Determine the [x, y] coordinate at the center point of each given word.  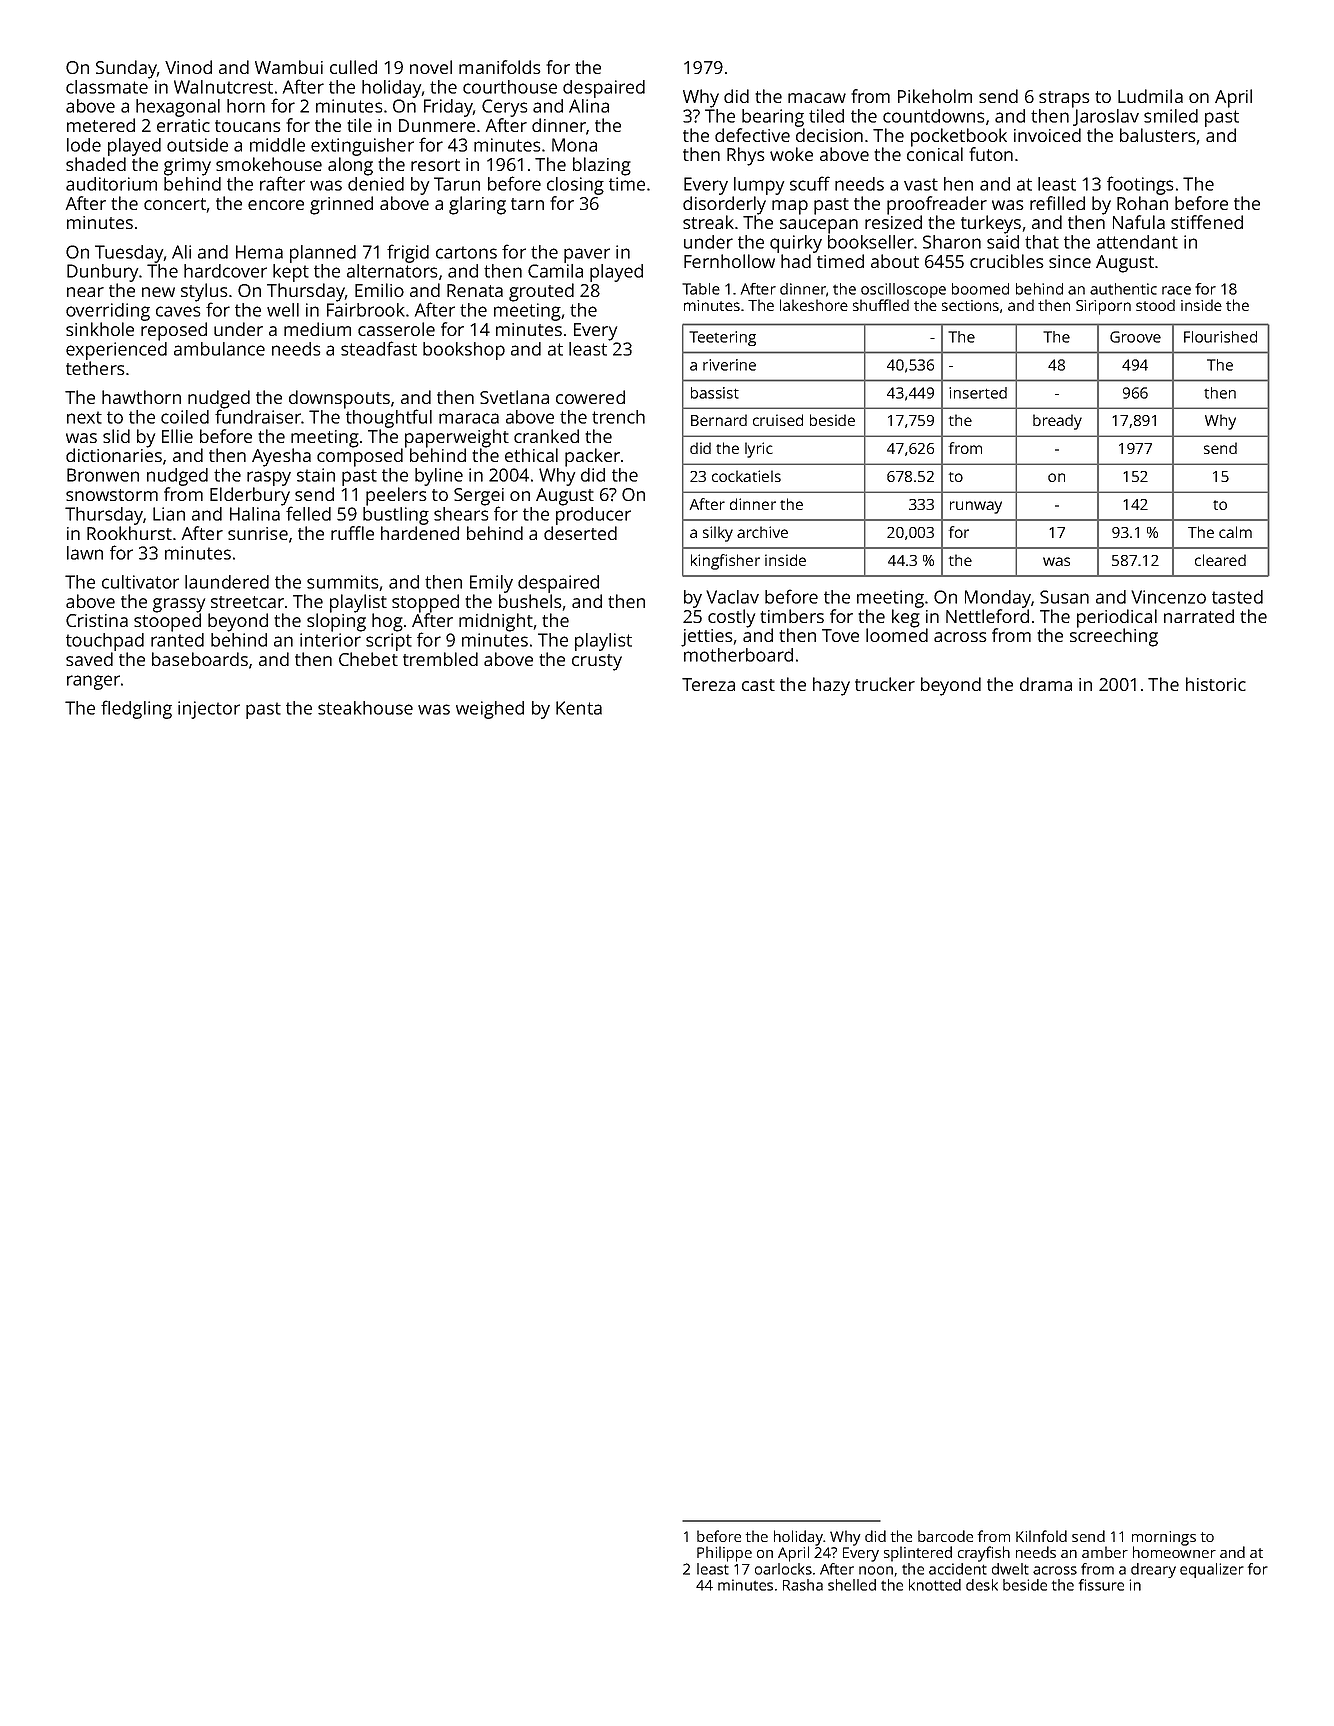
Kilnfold [1041, 1536]
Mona [574, 145]
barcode [945, 1536]
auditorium [111, 184]
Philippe [724, 1554]
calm [1235, 532]
